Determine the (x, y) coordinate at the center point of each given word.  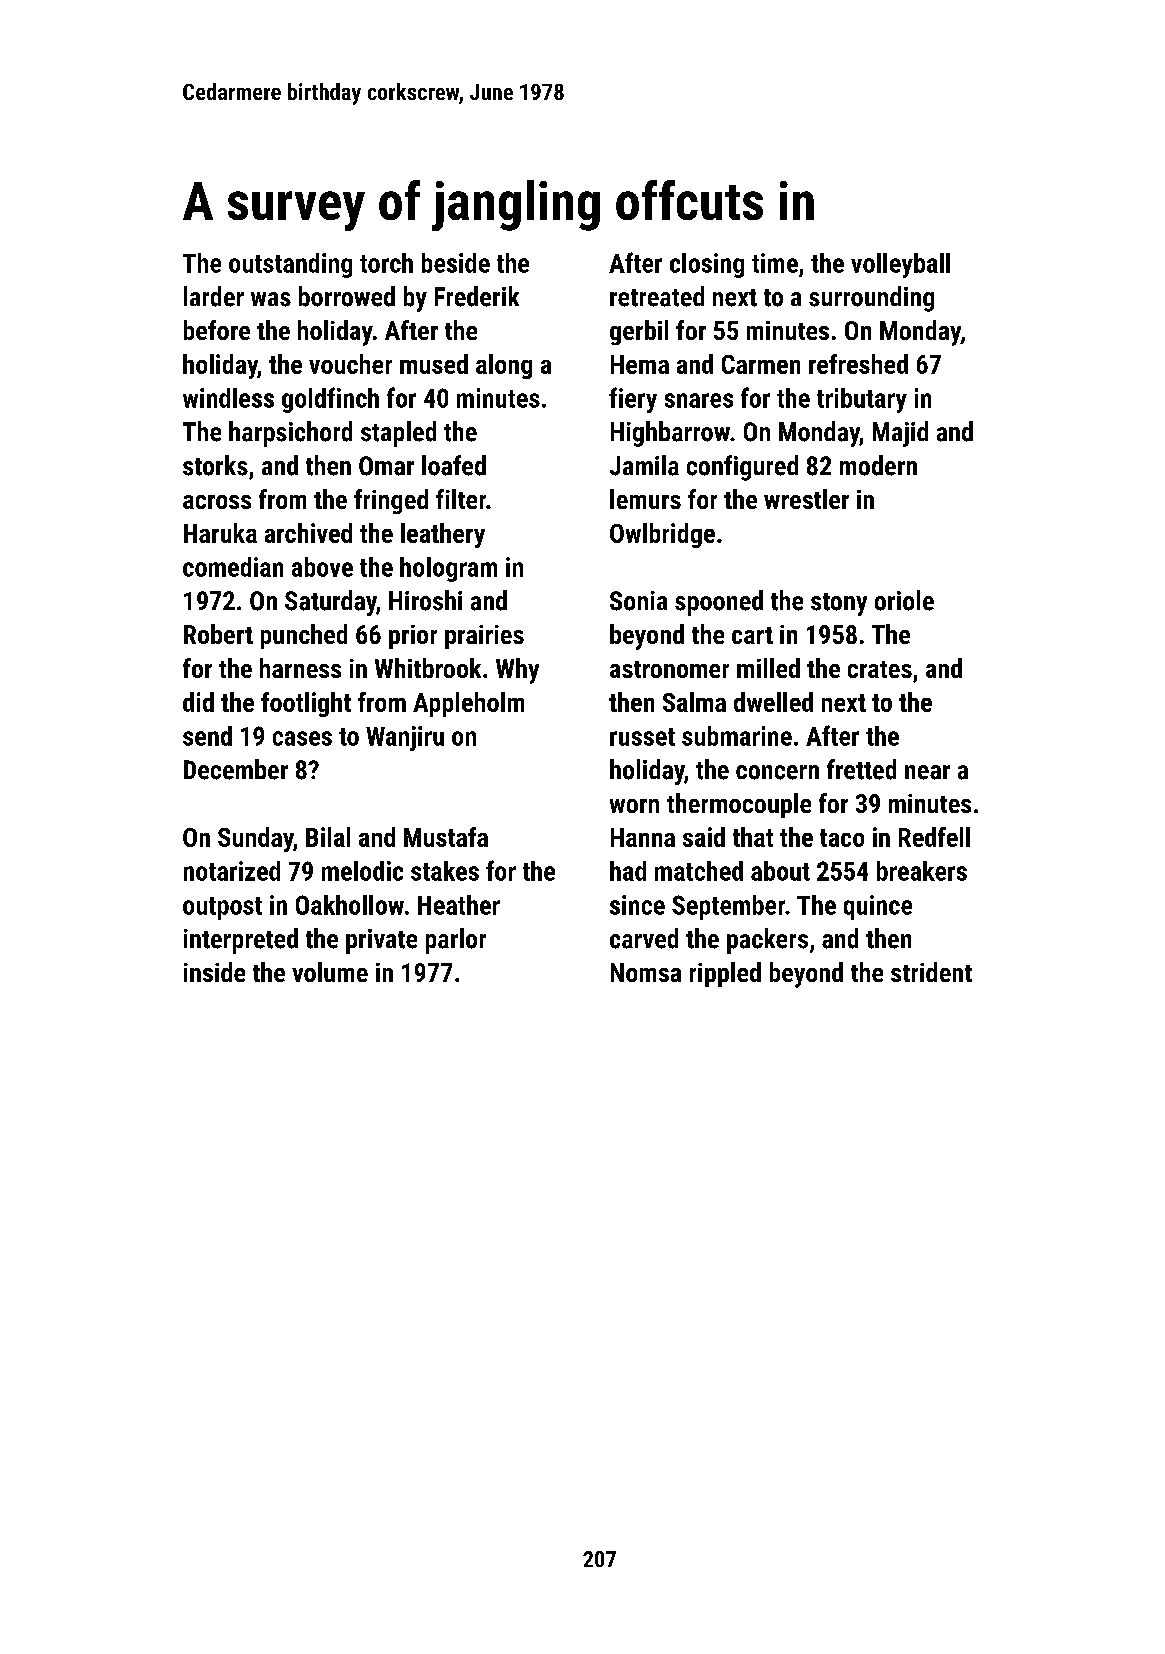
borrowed (347, 296)
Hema (640, 364)
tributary (862, 400)
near (927, 772)
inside (214, 972)
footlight (306, 704)
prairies (484, 637)
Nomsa (646, 972)
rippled (725, 974)
